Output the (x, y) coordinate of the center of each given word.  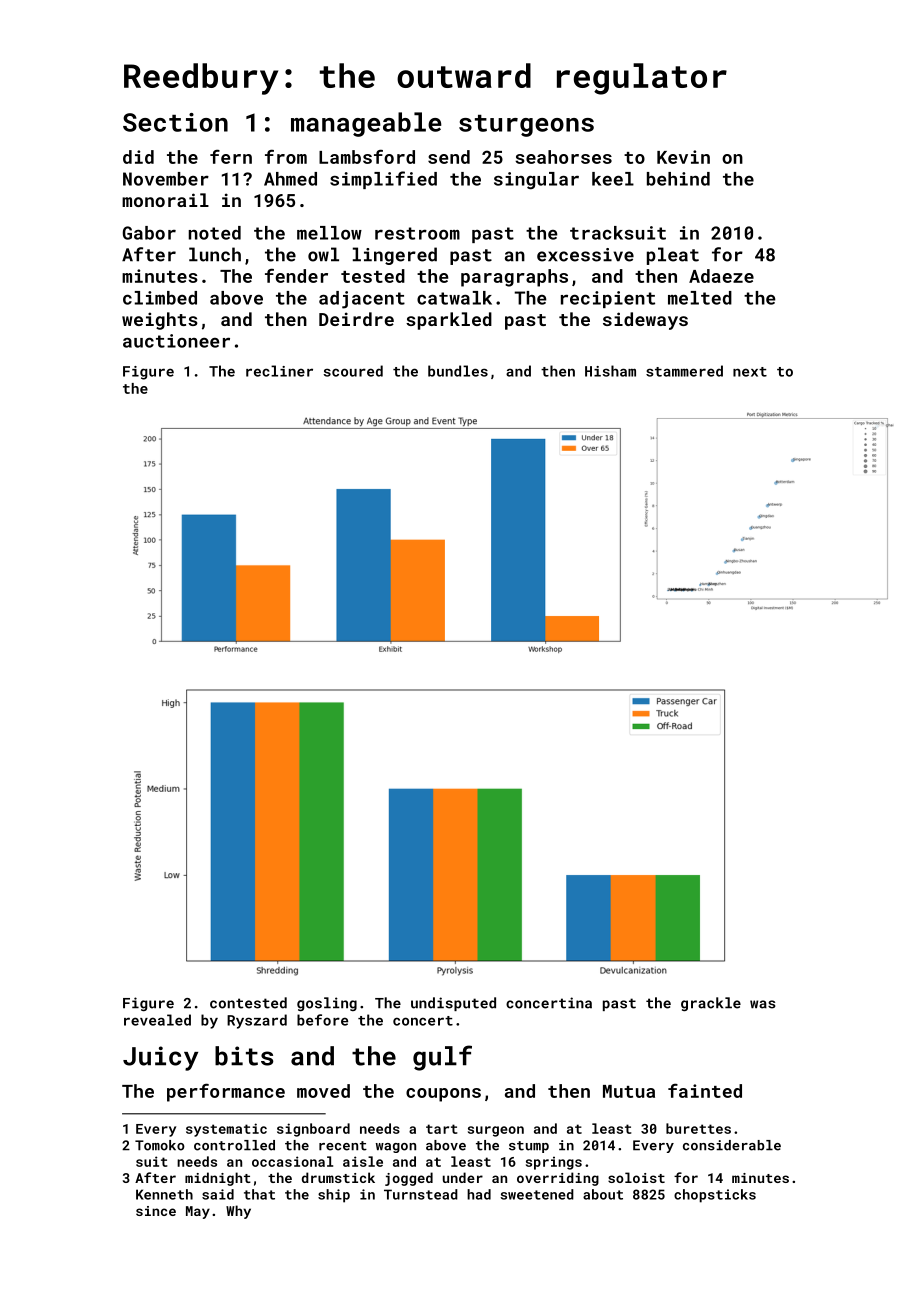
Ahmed (290, 179)
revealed (157, 1020)
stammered (684, 371)
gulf (442, 1058)
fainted (705, 1090)
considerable (732, 1145)
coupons (443, 1095)
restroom (417, 233)
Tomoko (160, 1145)
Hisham (610, 371)
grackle (711, 1004)
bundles (458, 371)
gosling (327, 1004)
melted (700, 298)
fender (296, 275)
